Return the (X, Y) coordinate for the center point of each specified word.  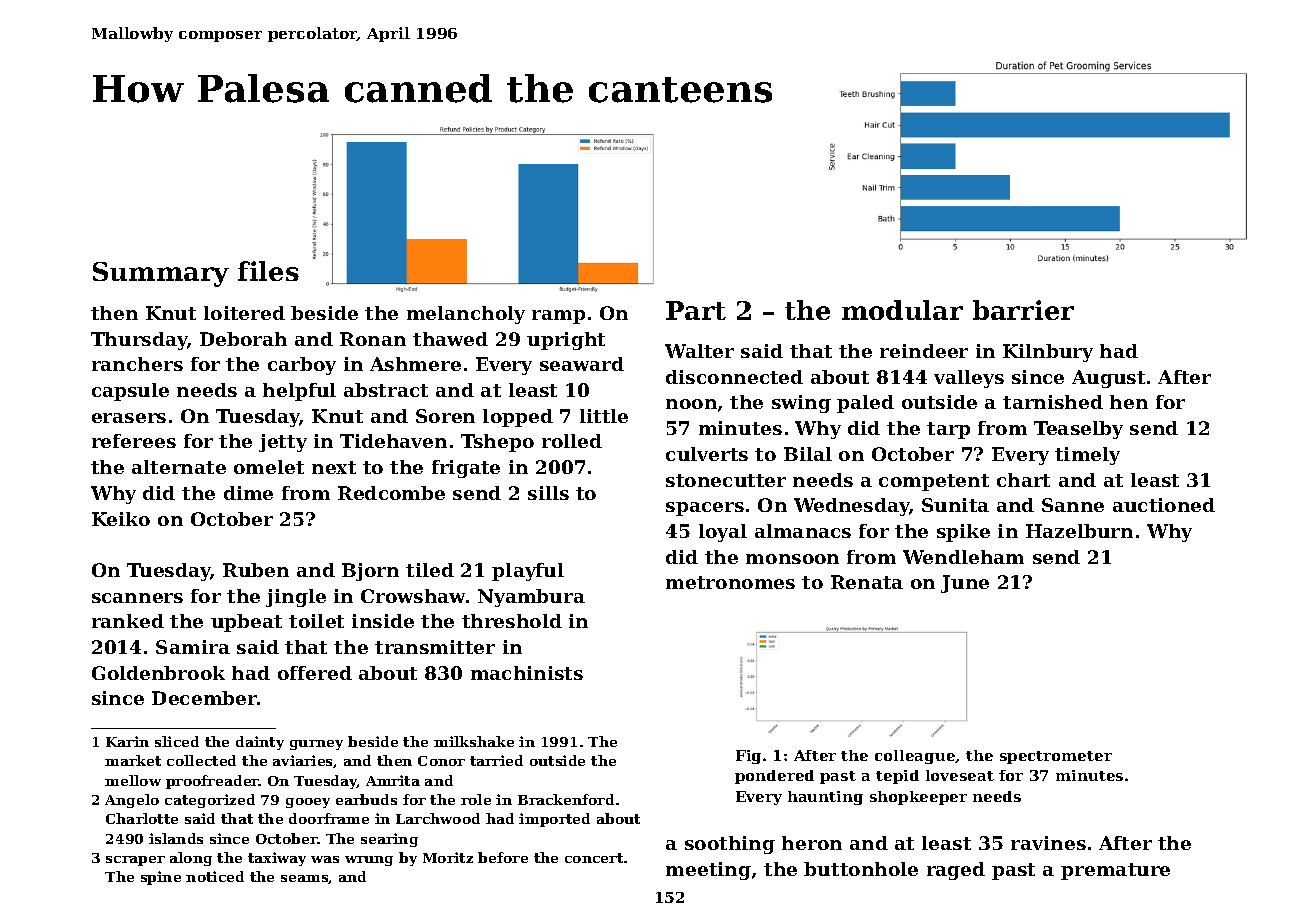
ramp (558, 317)
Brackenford (566, 799)
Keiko (121, 519)
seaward (582, 364)
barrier (1023, 310)
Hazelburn (1079, 531)
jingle (296, 598)
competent (934, 482)
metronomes (730, 582)
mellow (133, 780)
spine (161, 878)
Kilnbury (1048, 353)
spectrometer (1056, 757)
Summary (161, 274)
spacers (705, 509)
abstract (386, 390)
